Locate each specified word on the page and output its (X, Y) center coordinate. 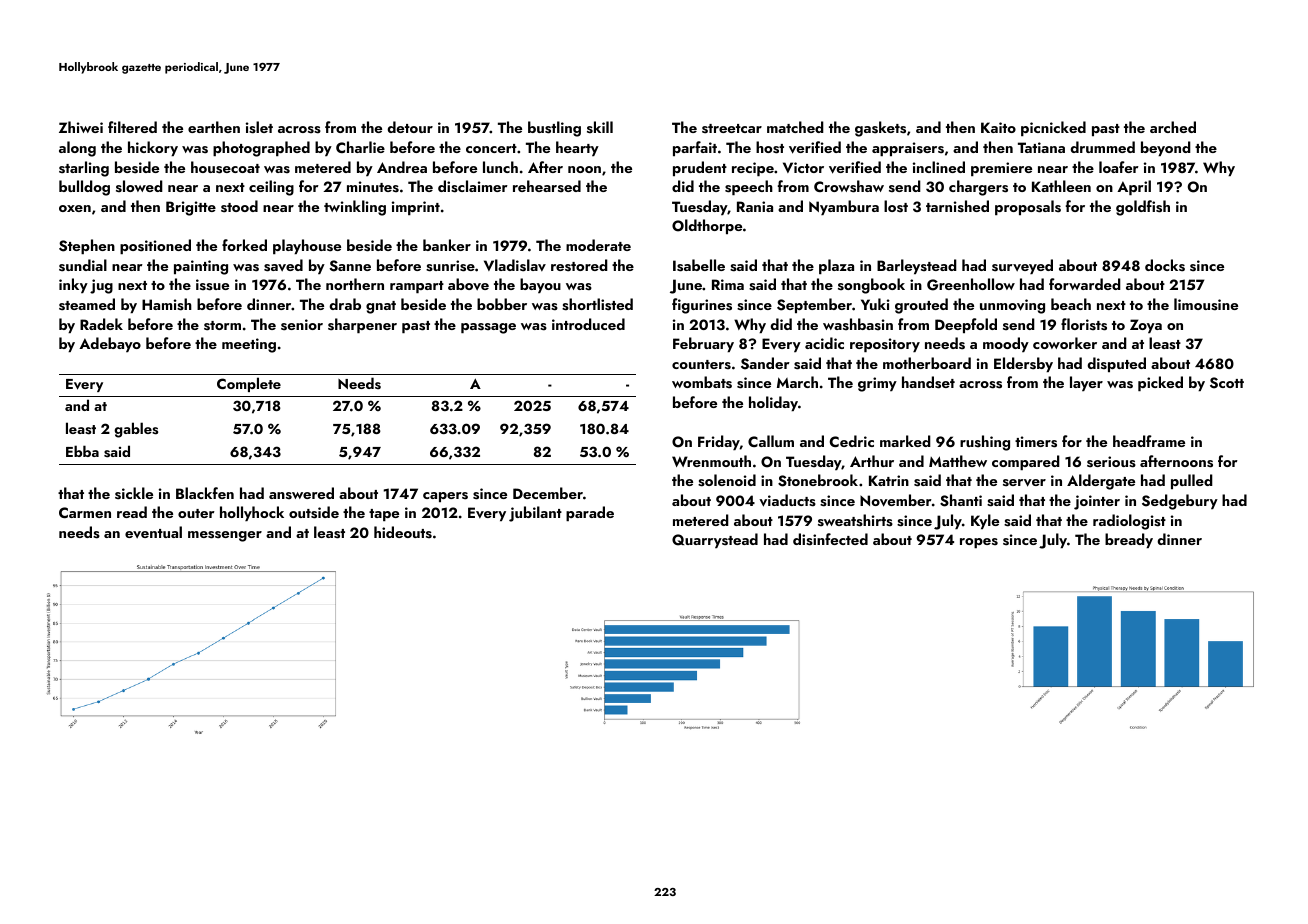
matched (795, 127)
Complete (249, 384)
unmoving (1012, 306)
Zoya (1146, 326)
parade (590, 513)
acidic (824, 343)
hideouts (403, 532)
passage (488, 328)
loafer (1119, 167)
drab (345, 304)
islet (259, 127)
